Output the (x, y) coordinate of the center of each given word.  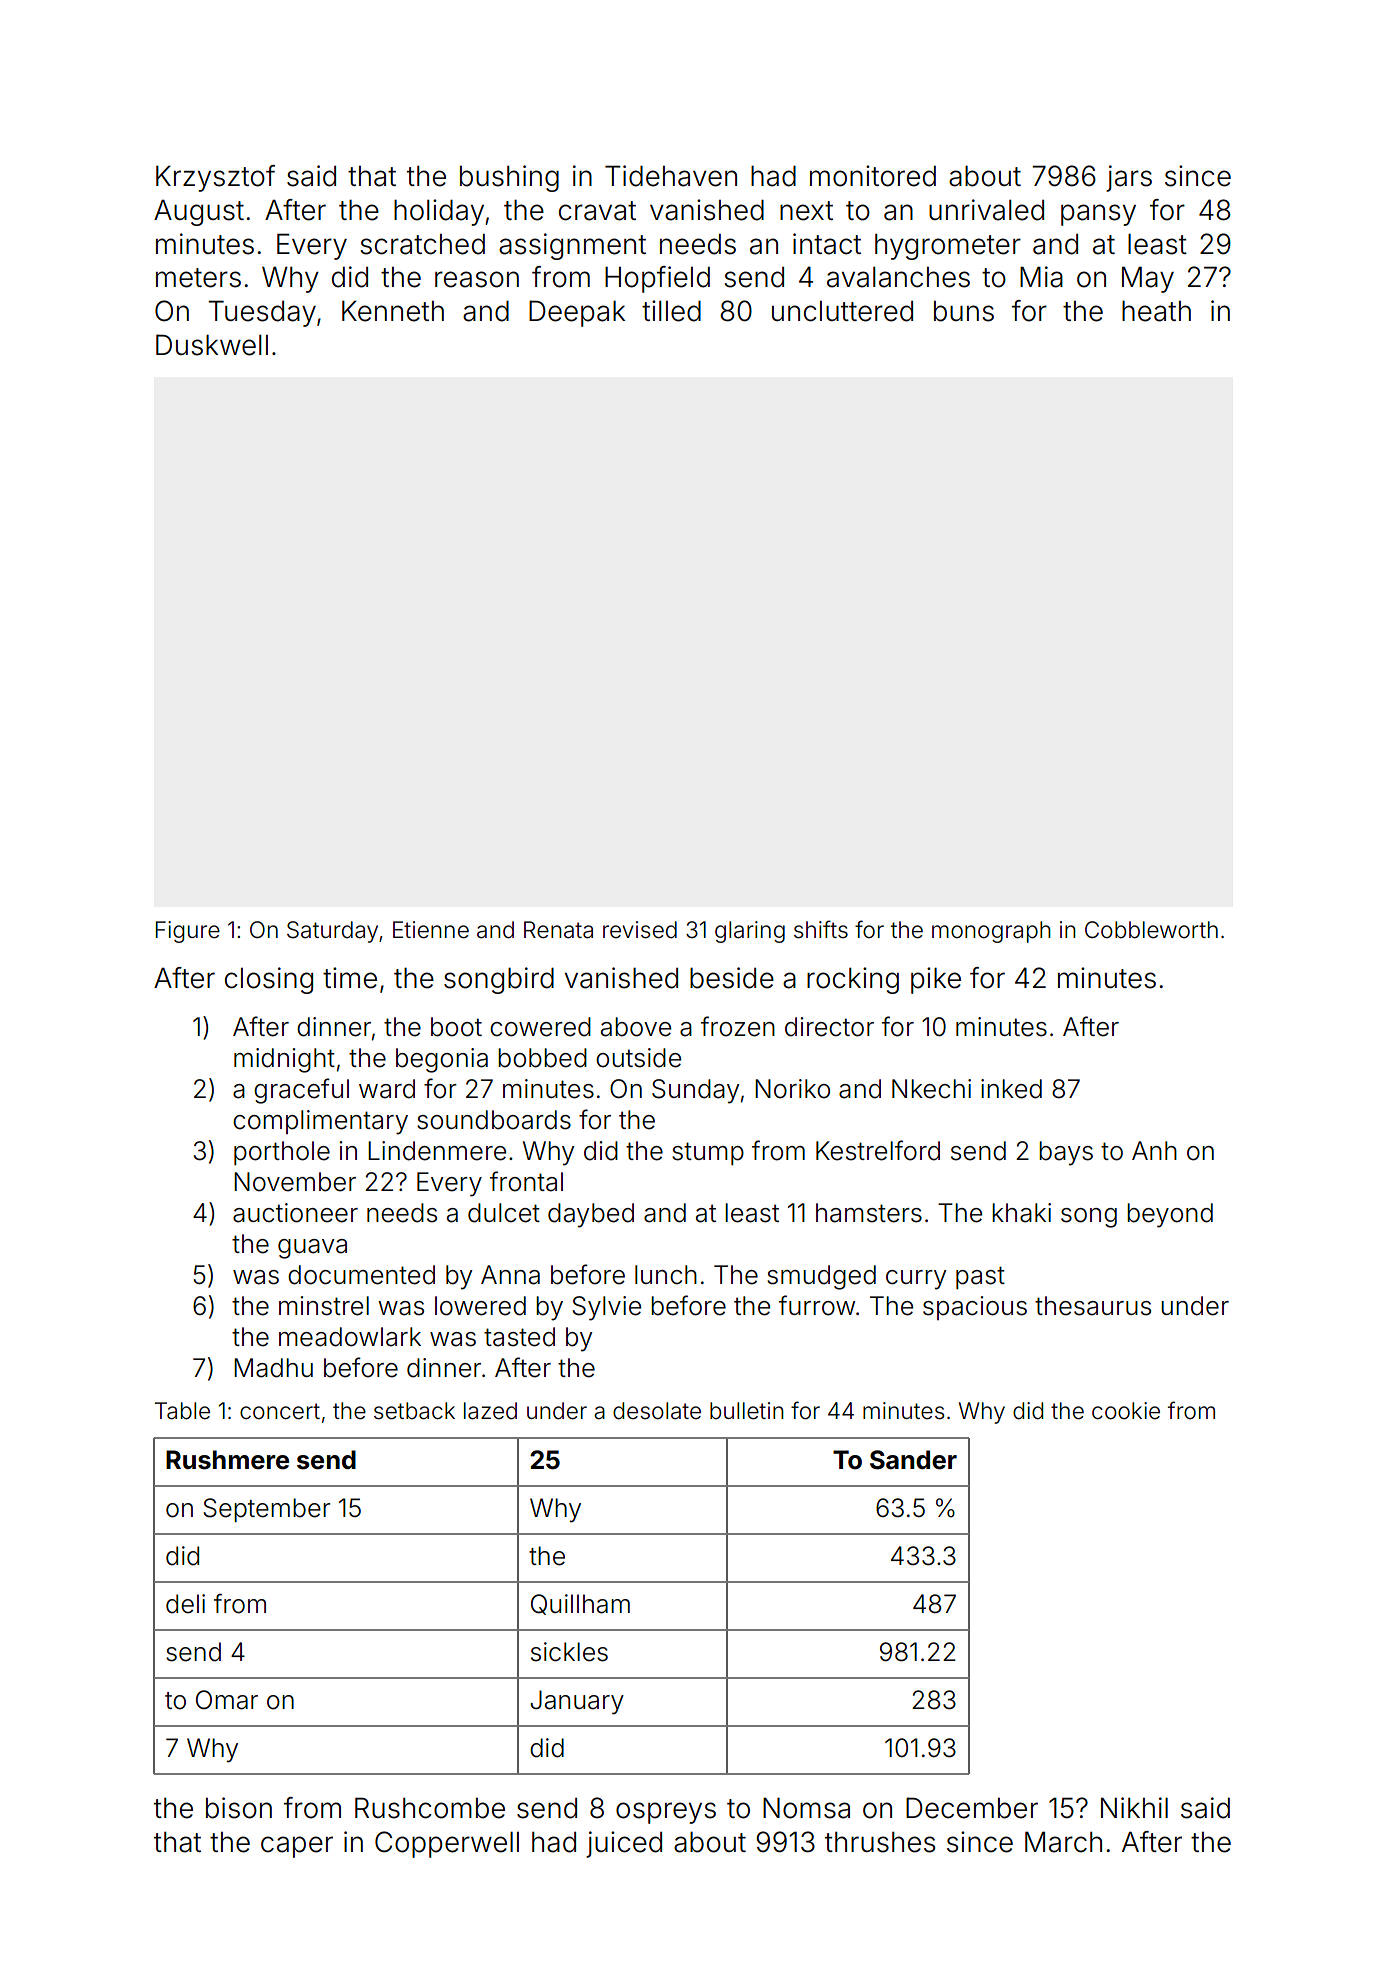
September (266, 1510)
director (829, 1027)
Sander (913, 1460)
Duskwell (212, 345)
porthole (282, 1153)
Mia (1041, 277)
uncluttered (842, 311)
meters (198, 278)
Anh (1154, 1150)
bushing (509, 178)
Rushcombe (430, 1808)
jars (1129, 178)
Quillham (580, 1604)
